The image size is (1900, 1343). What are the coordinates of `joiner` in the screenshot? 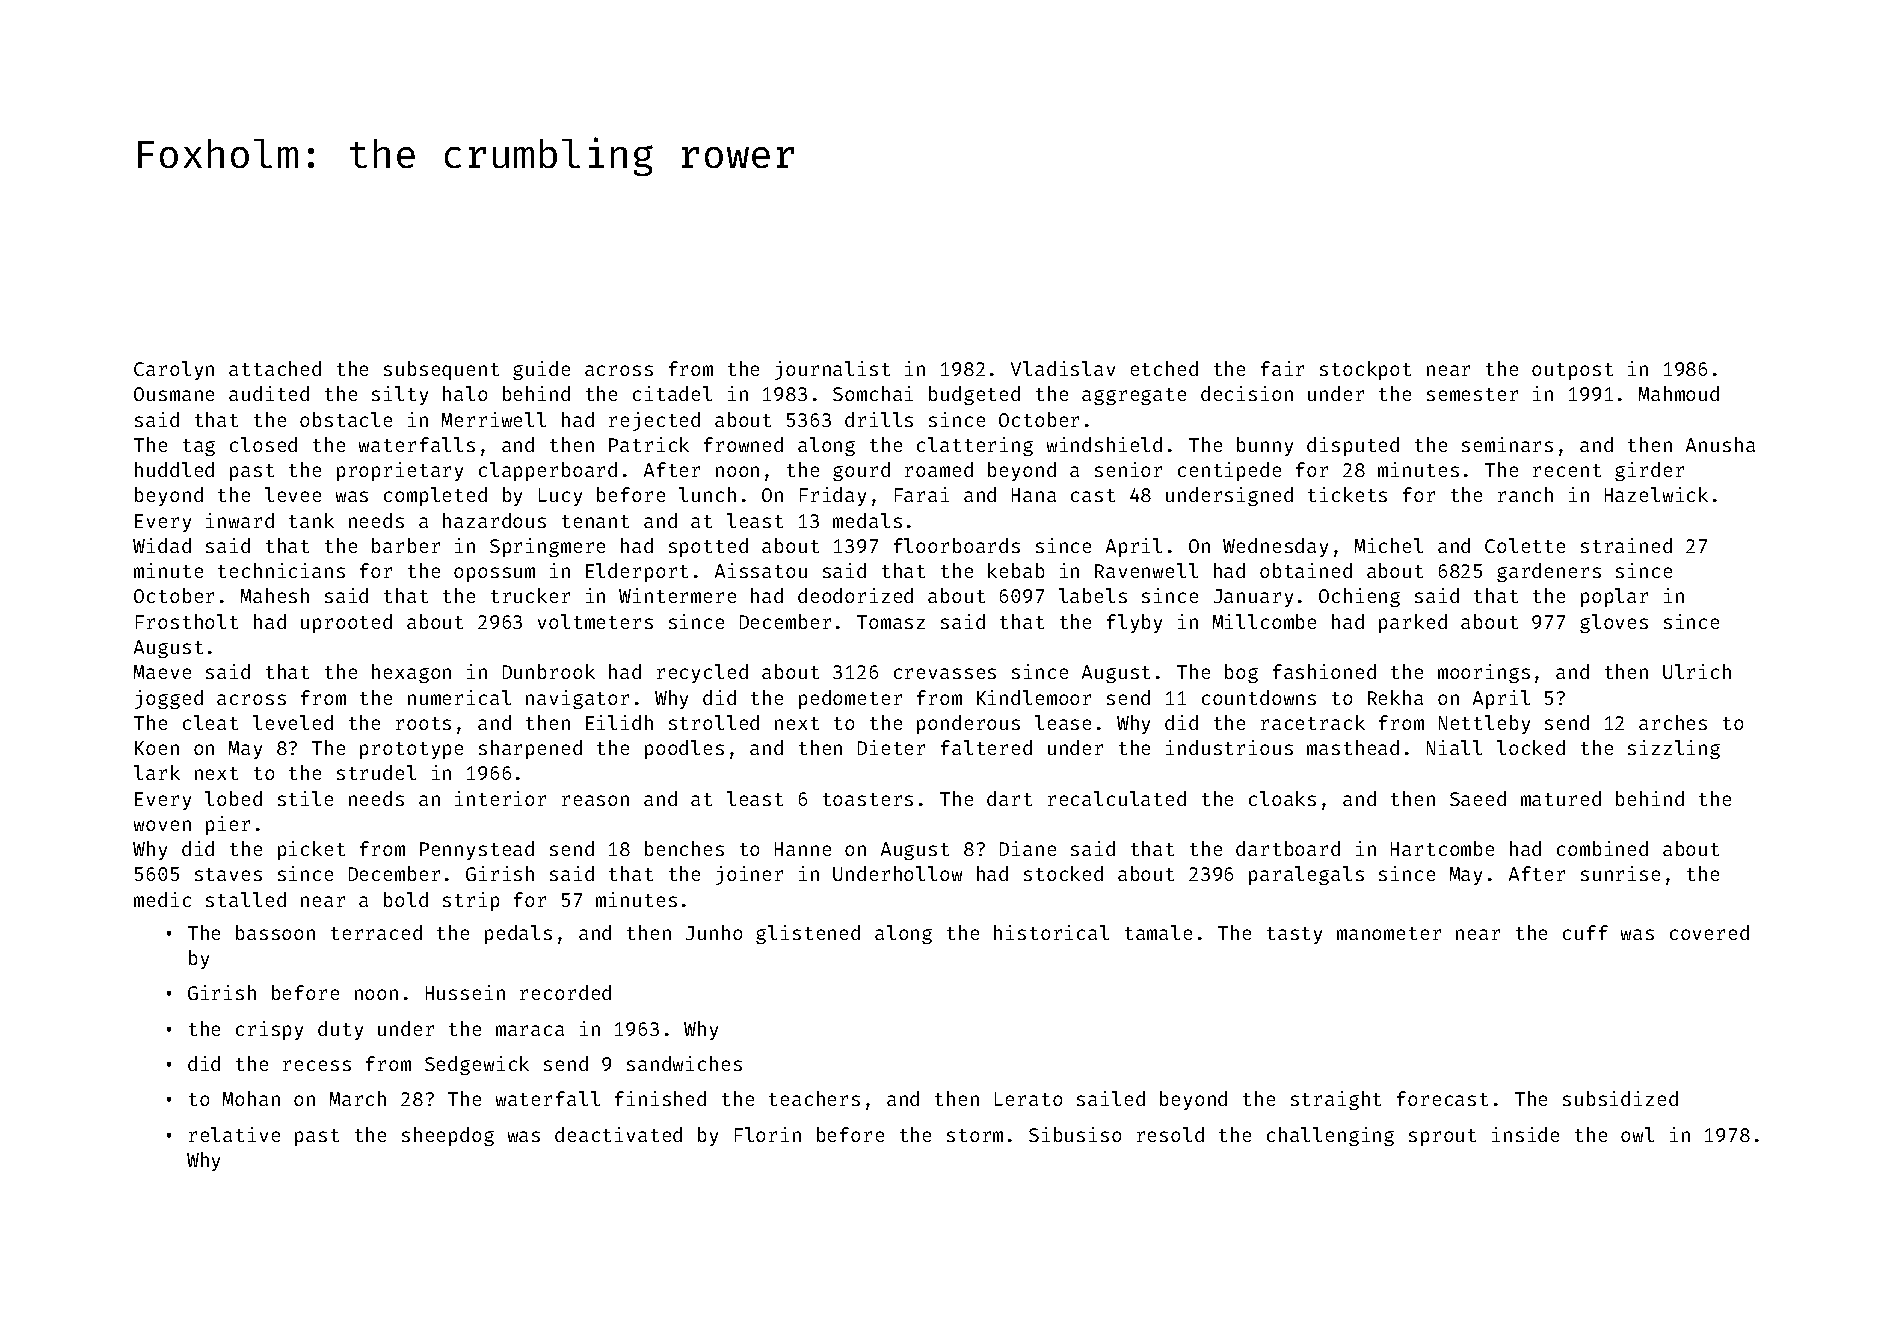 It's located at (749, 875).
